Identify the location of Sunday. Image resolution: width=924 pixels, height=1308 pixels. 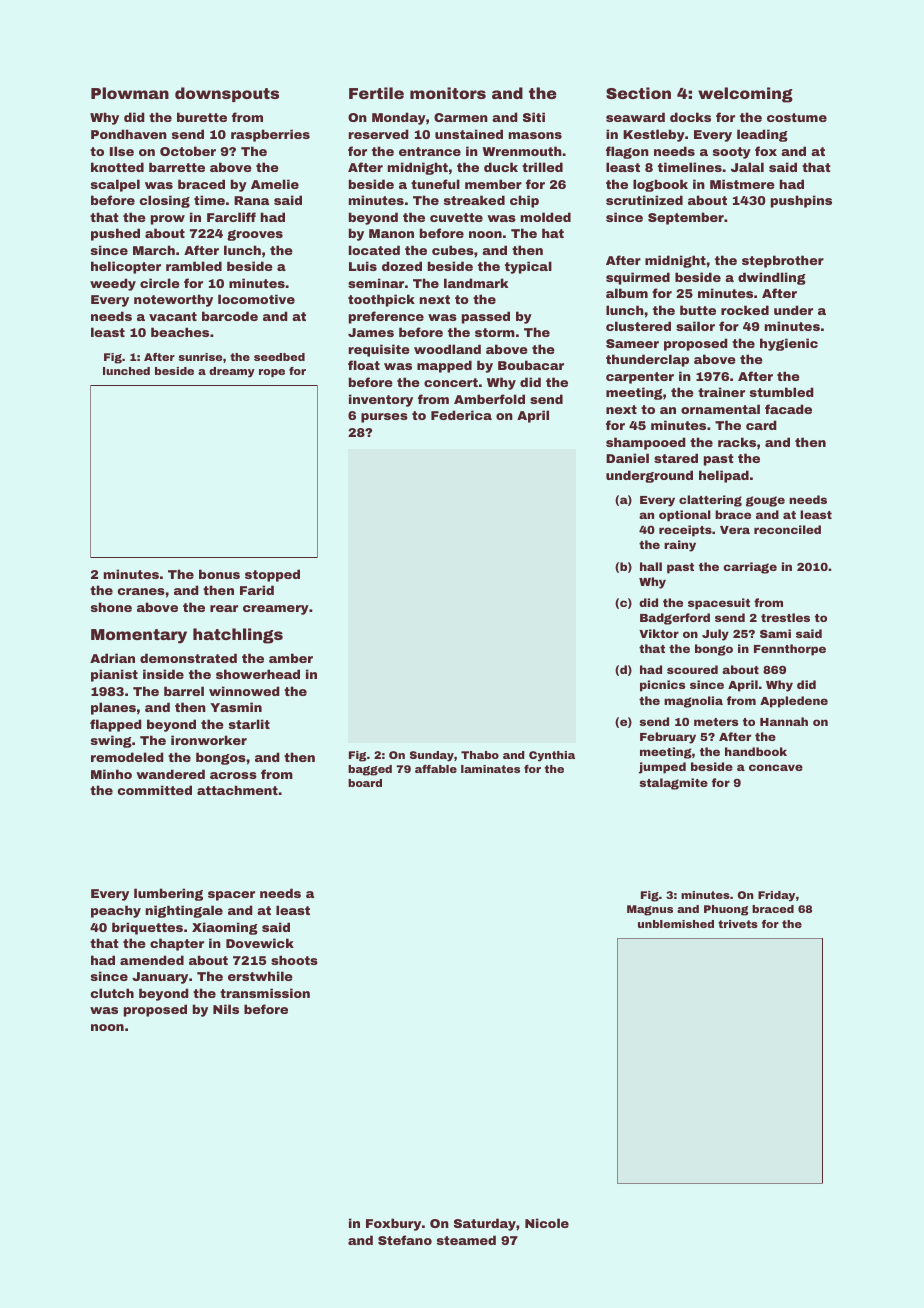
(432, 756).
